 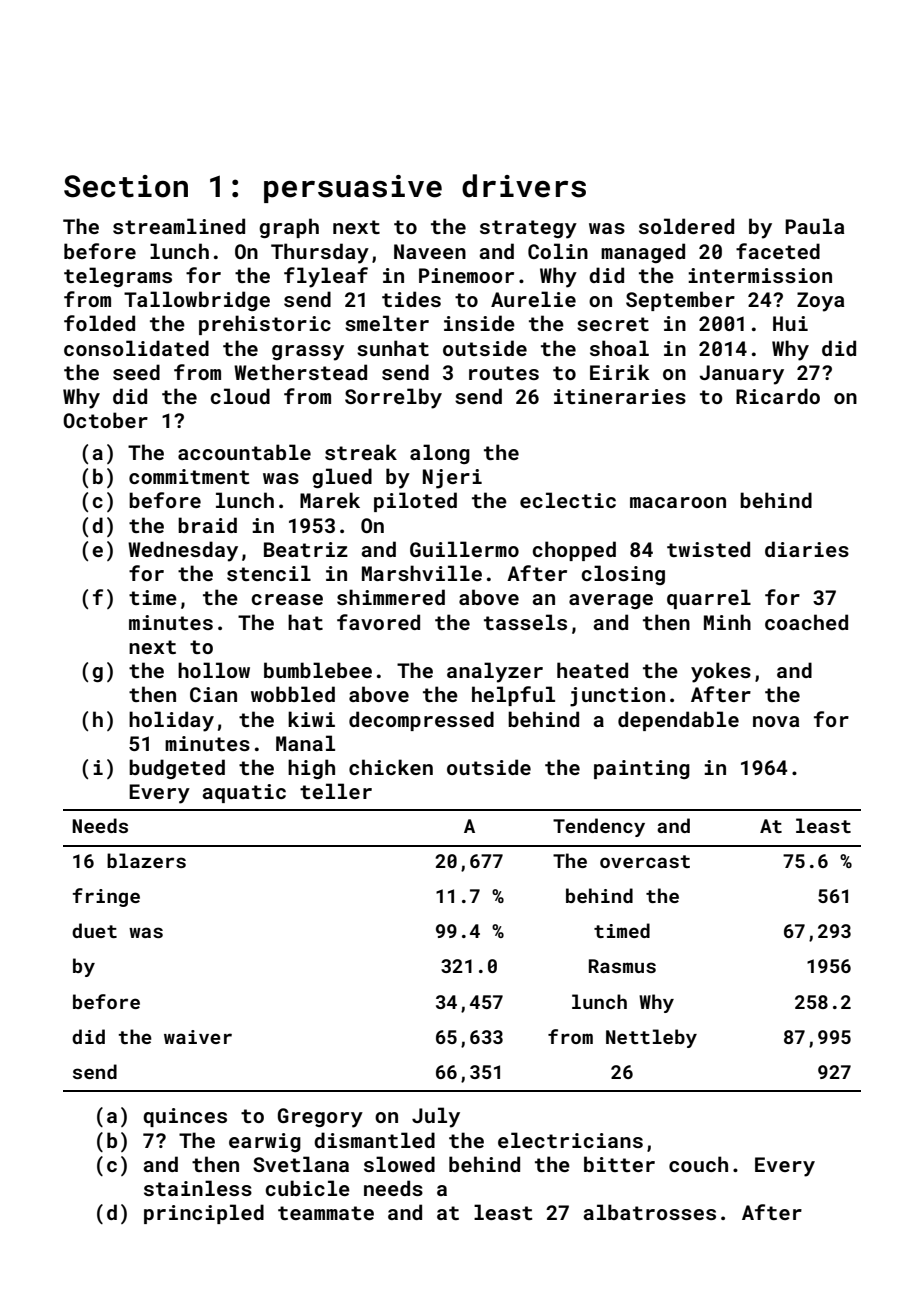 What do you see at coordinates (183, 551) in the screenshot?
I see `Wednesday` at bounding box center [183, 551].
